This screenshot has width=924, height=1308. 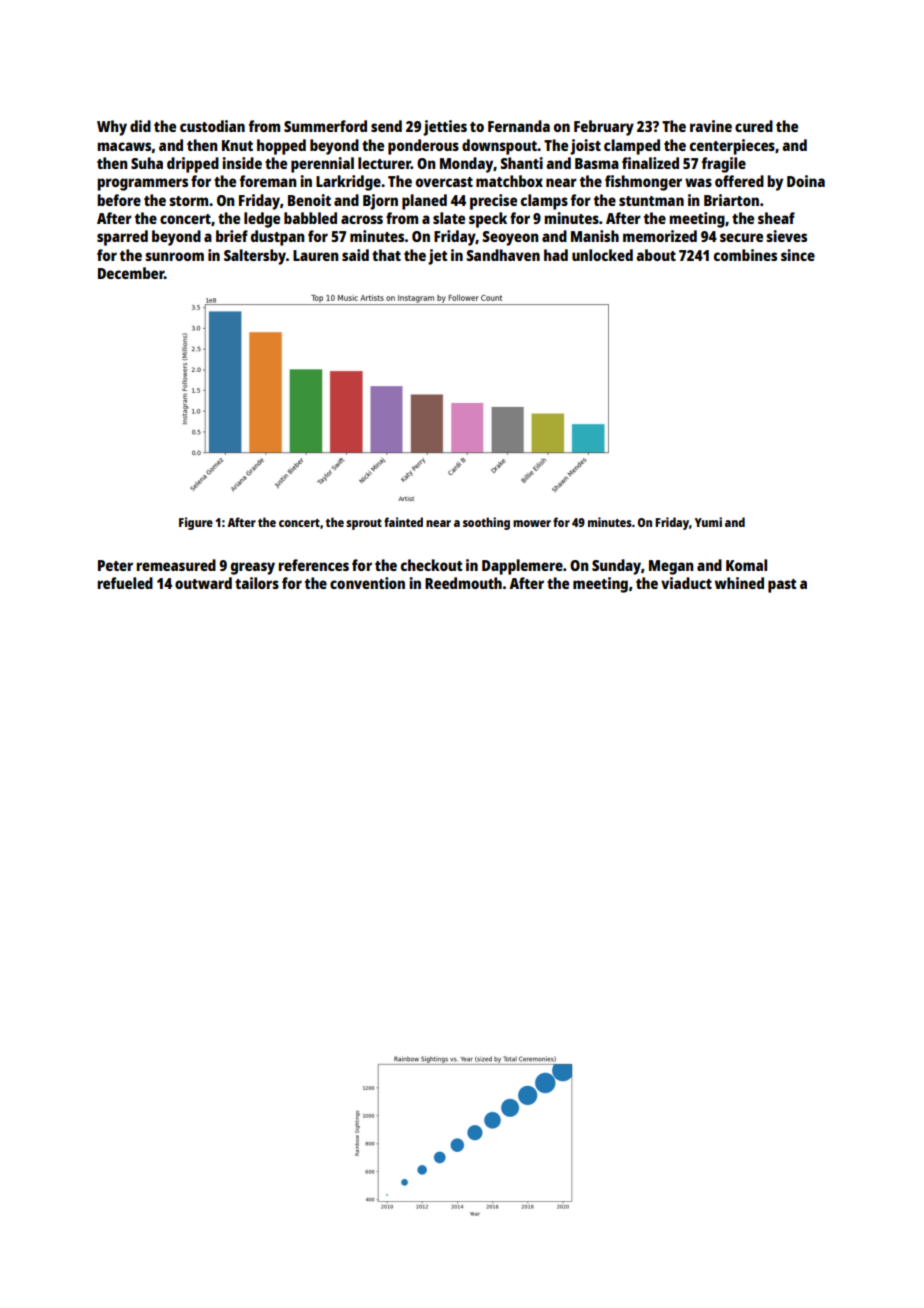 What do you see at coordinates (364, 524) in the screenshot?
I see `sprout` at bounding box center [364, 524].
